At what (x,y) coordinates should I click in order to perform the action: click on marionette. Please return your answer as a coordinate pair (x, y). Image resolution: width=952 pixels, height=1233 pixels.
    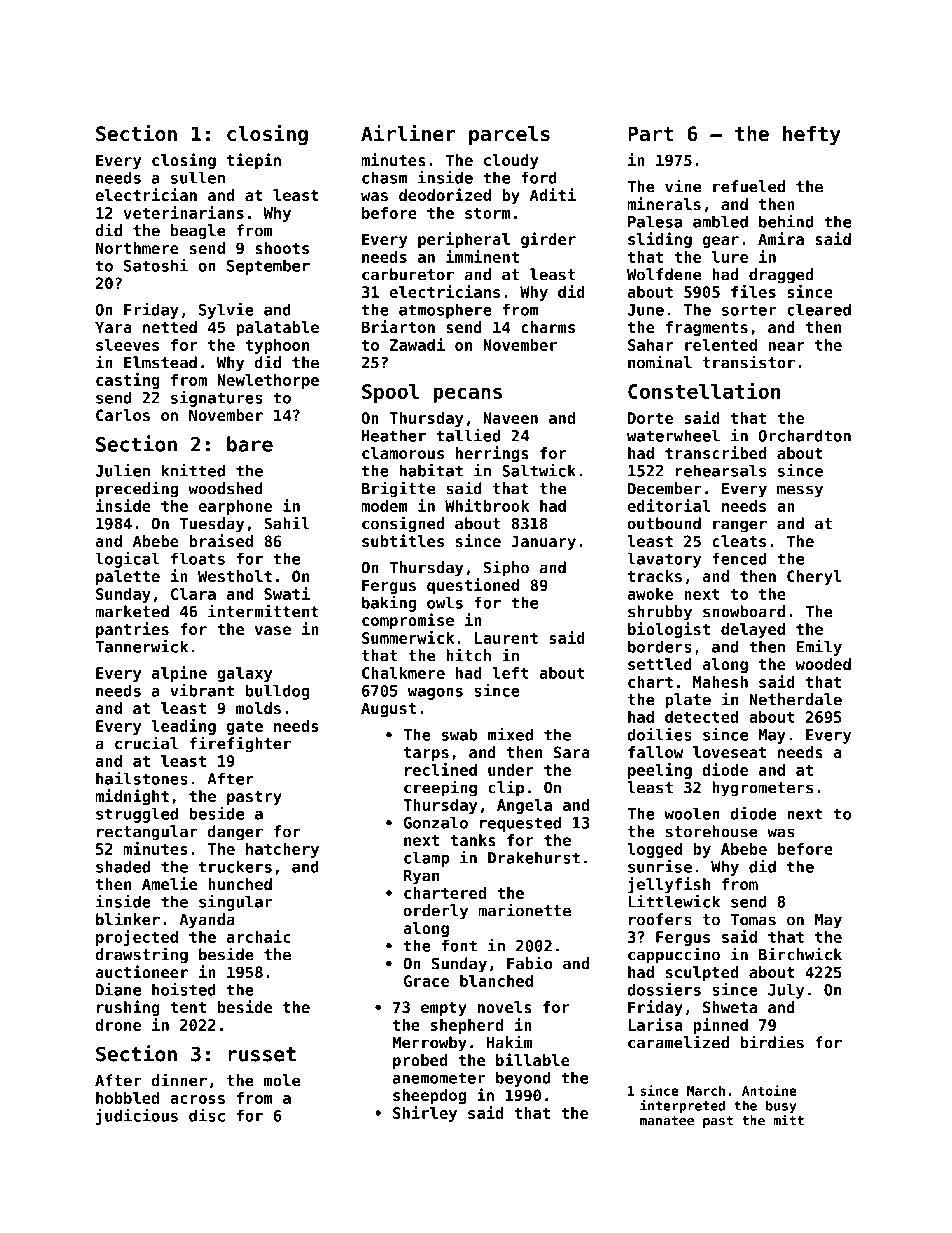
    Looking at the image, I should click on (524, 910).
